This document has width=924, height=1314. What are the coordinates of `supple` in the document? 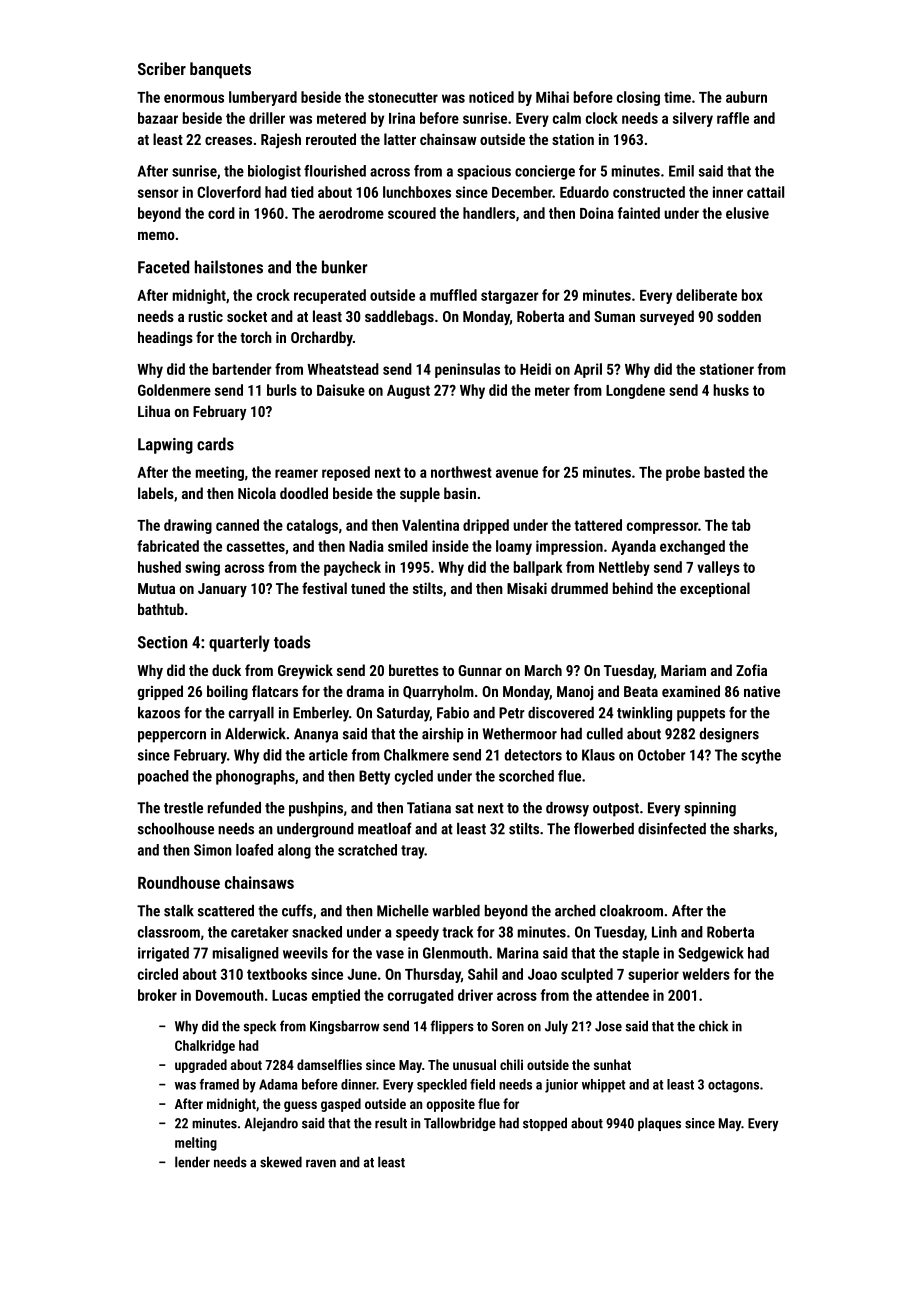 It's located at (420, 494).
